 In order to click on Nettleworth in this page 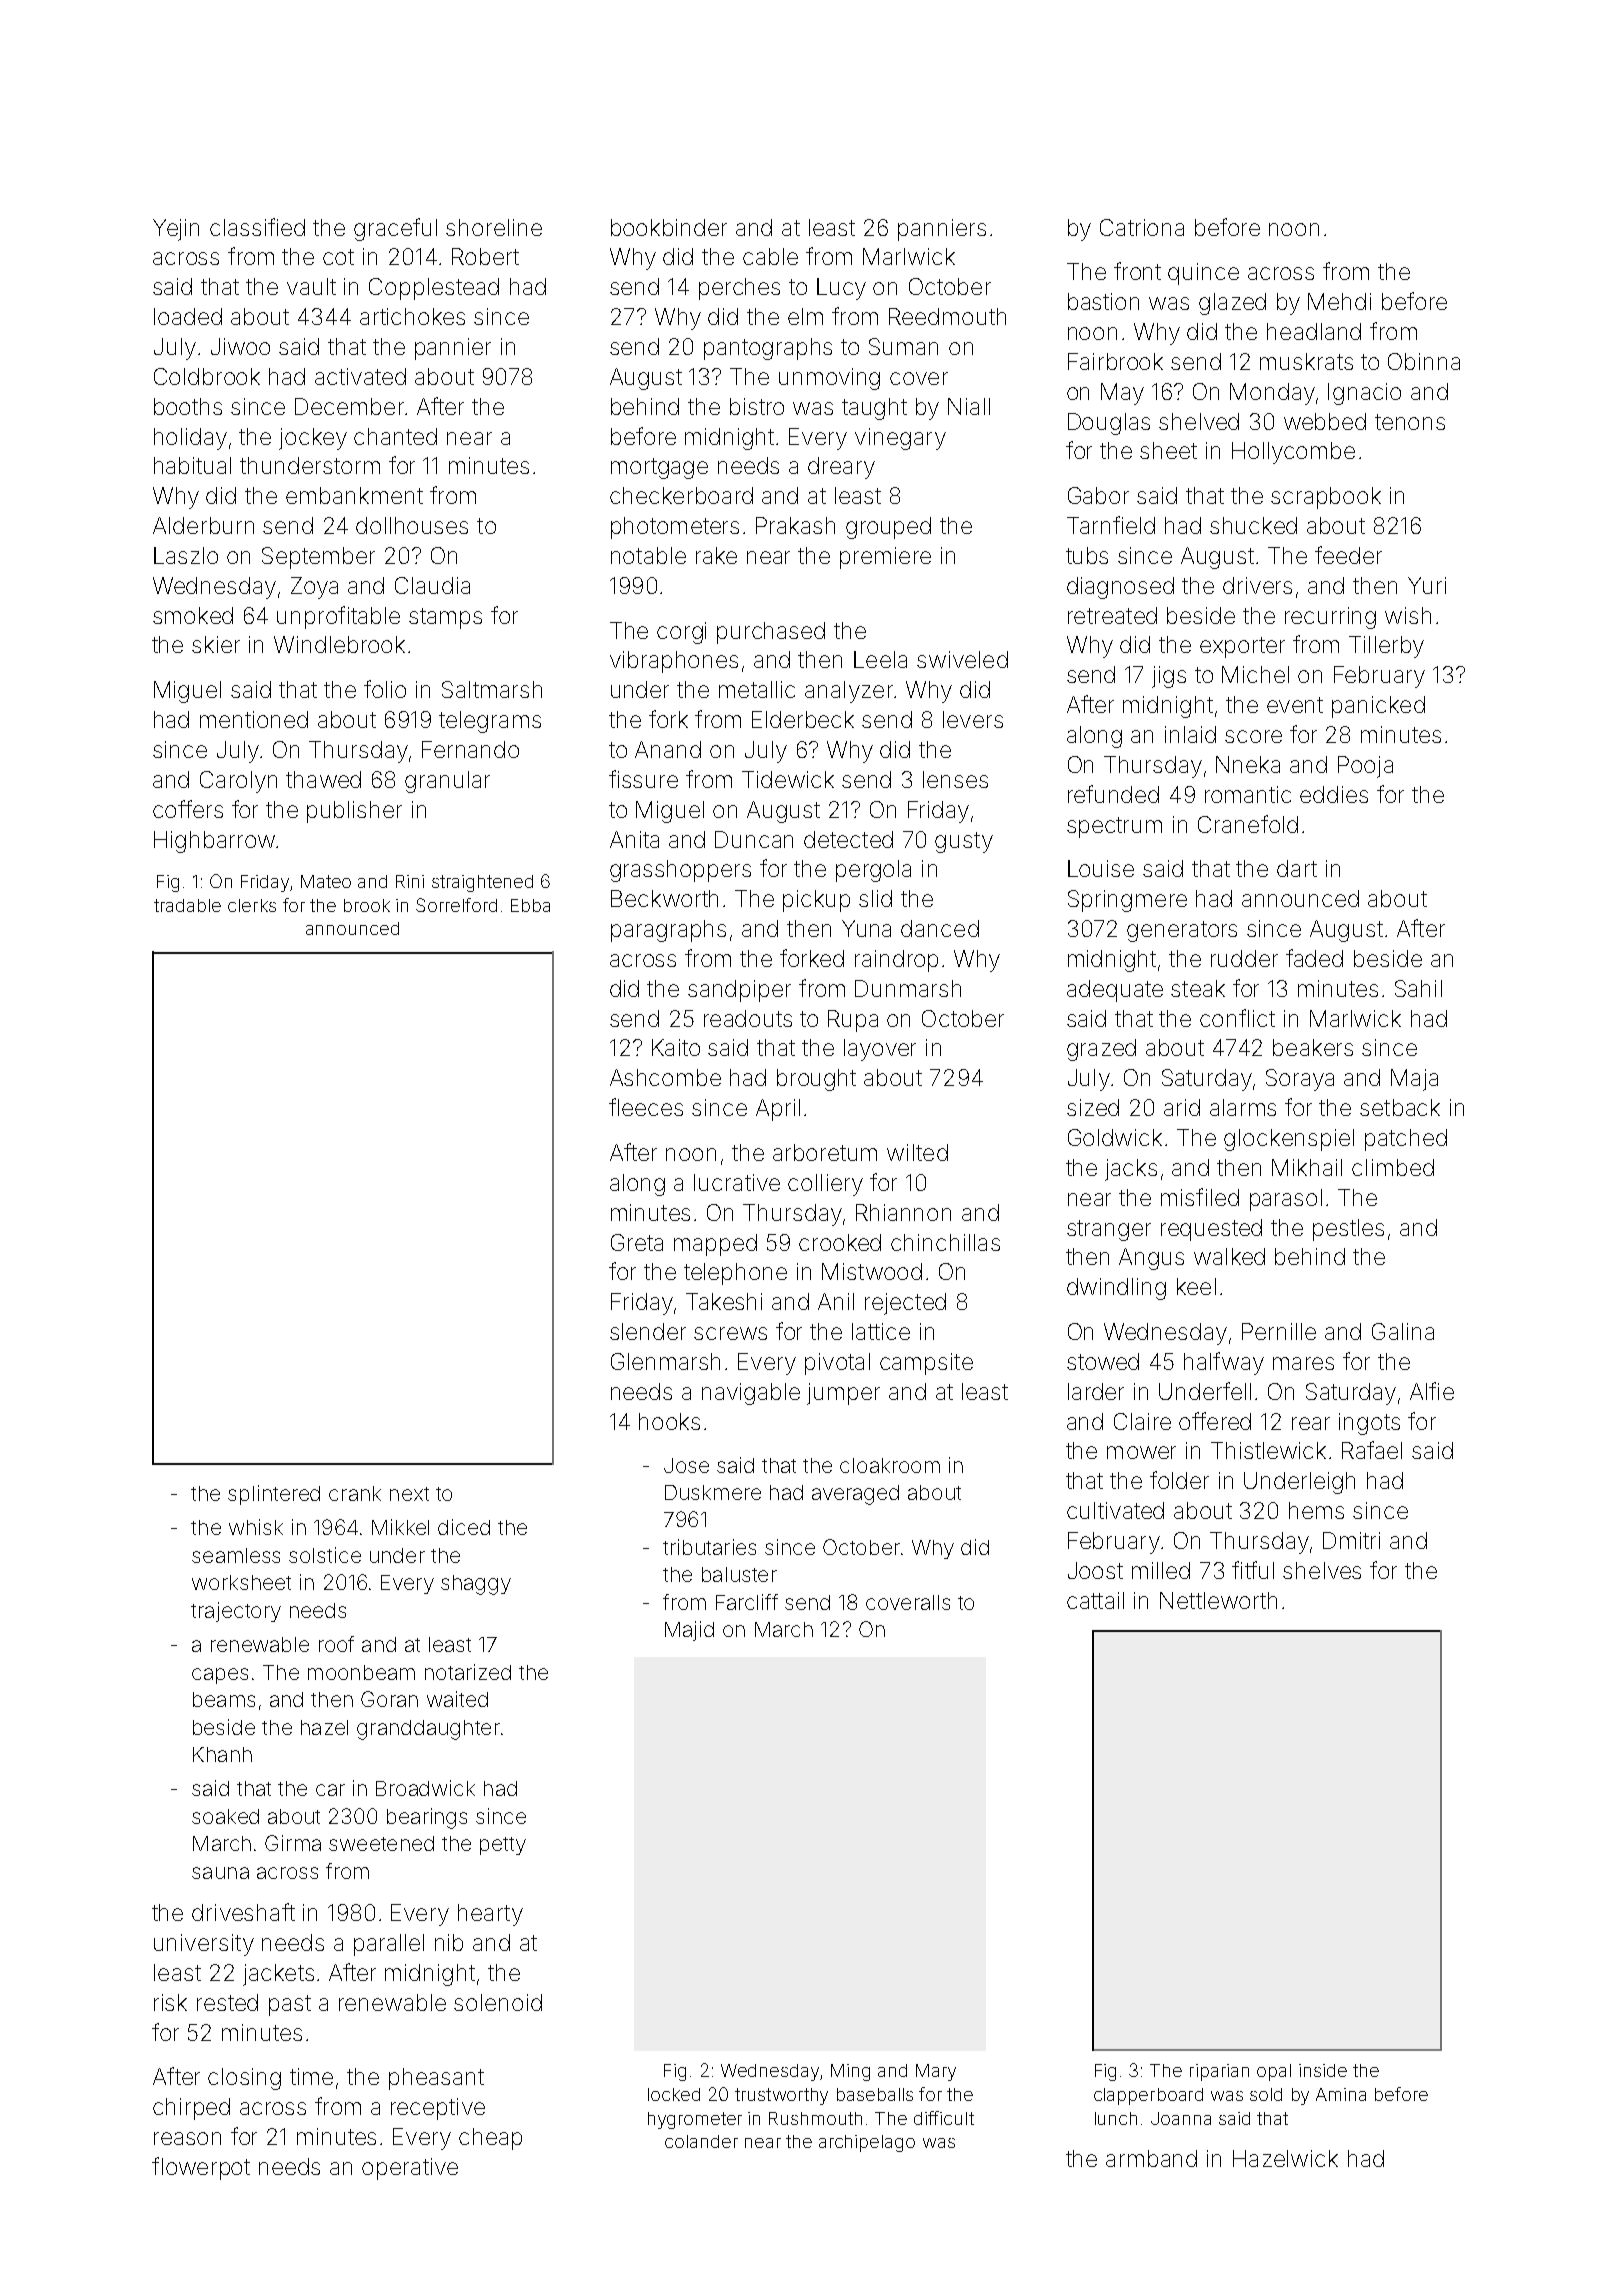, I will do `click(1218, 1600)`.
